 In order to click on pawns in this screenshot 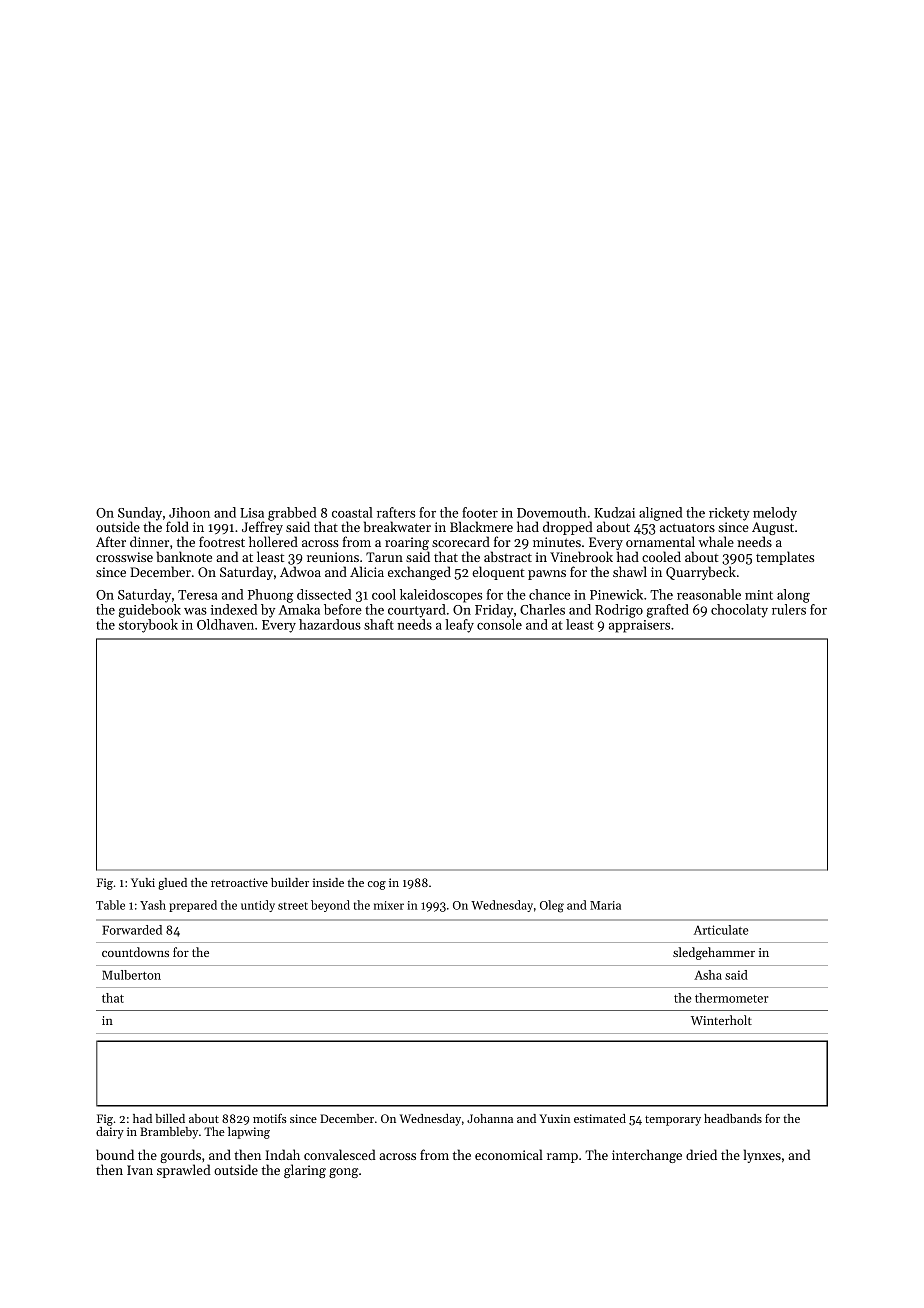, I will do `click(547, 575)`.
